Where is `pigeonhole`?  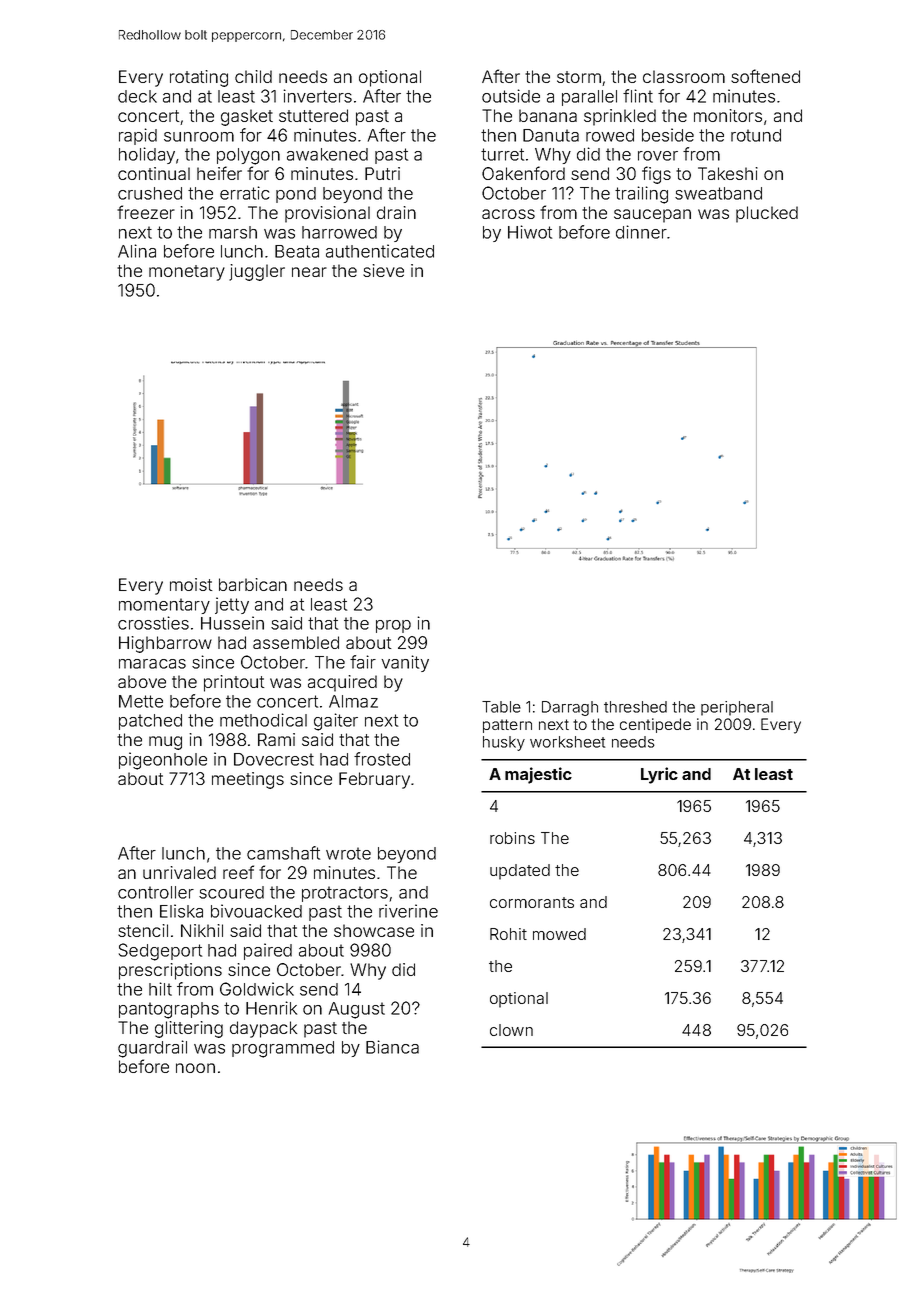 pigeonhole is located at coordinates (163, 761).
